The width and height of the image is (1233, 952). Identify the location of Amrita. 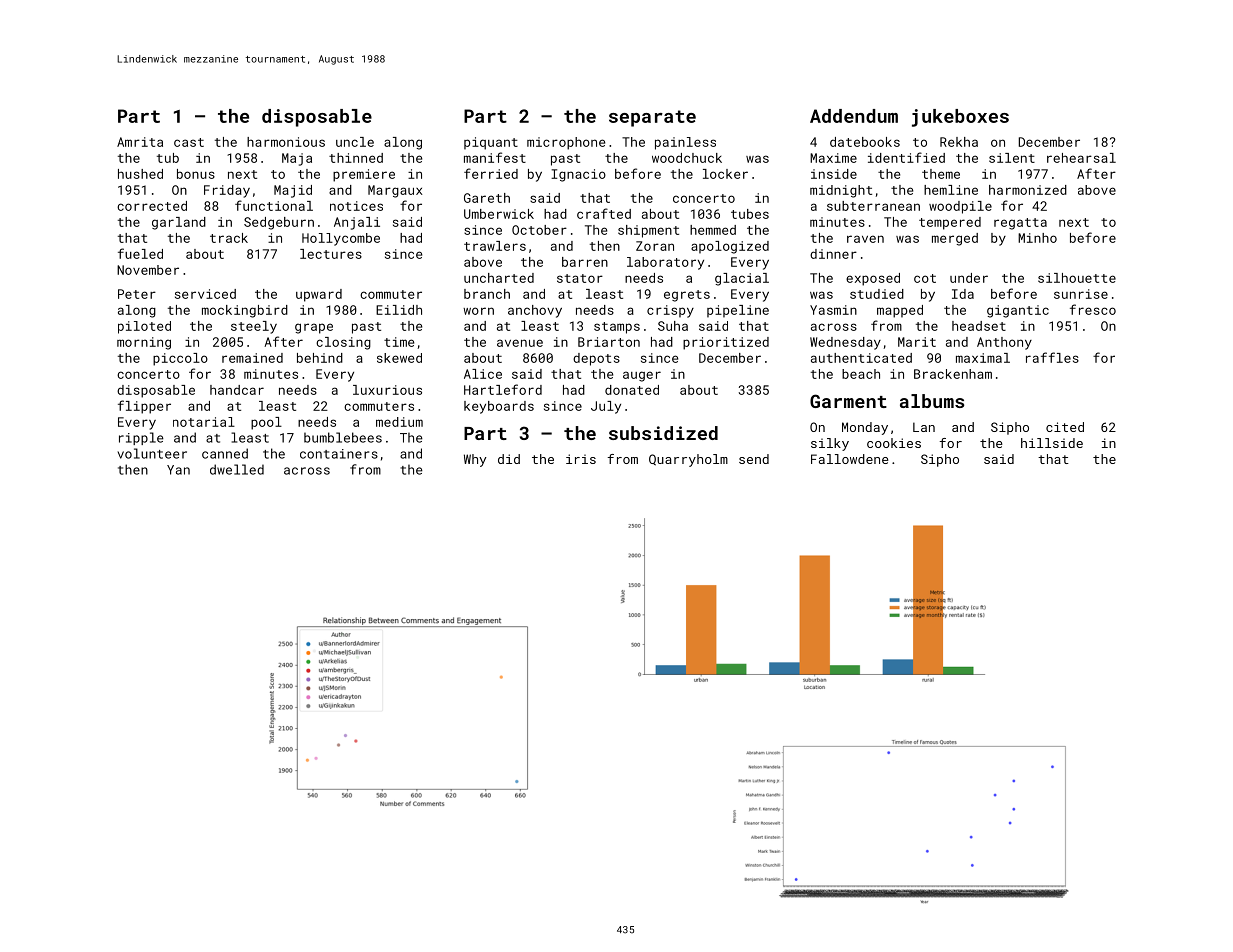
(140, 142).
